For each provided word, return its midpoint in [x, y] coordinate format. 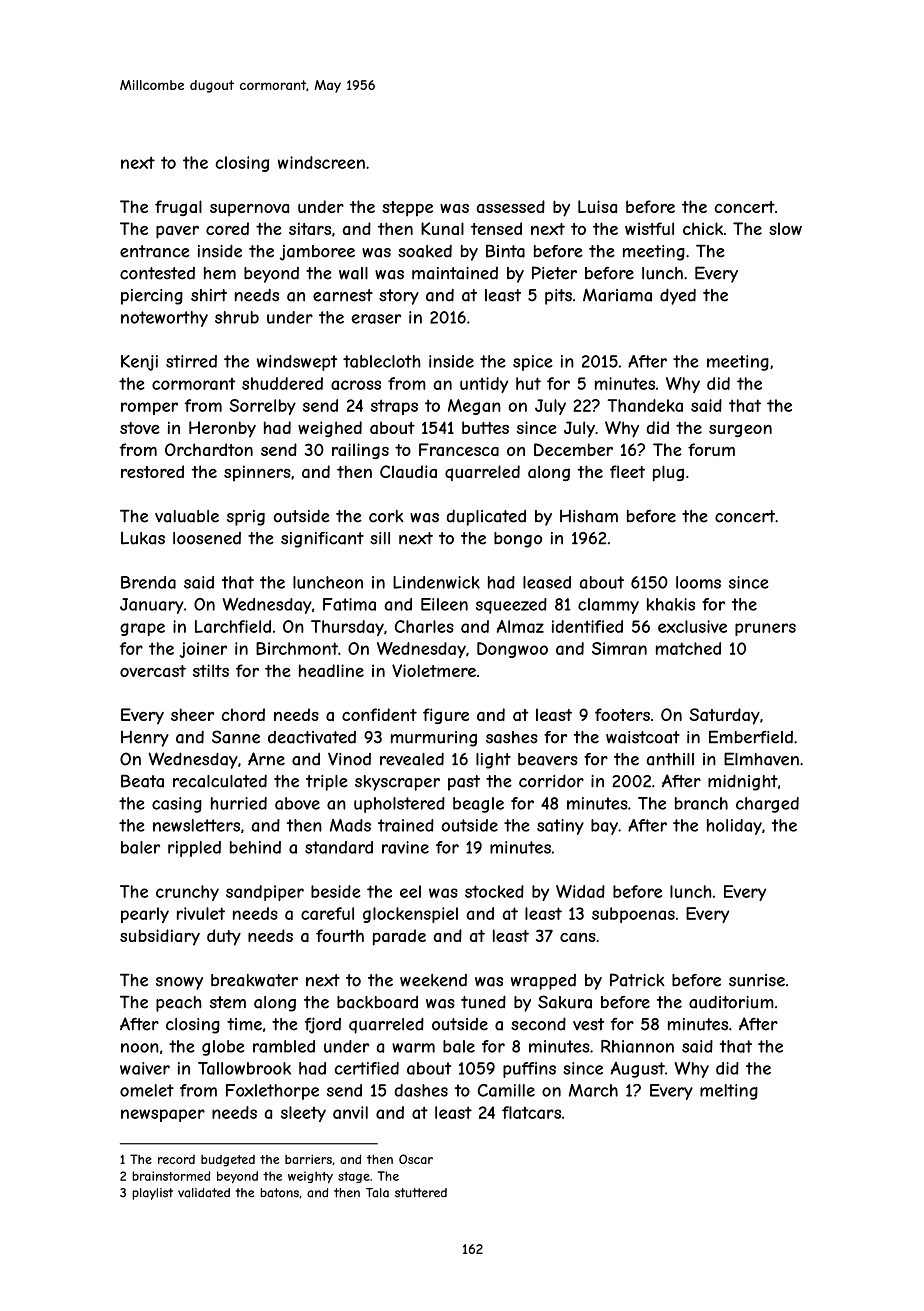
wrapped [543, 982]
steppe [407, 209]
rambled [284, 1046]
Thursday [347, 628]
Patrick [637, 980]
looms [698, 582]
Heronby [222, 429]
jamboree [317, 253]
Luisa [597, 206]
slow [785, 228]
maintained [455, 273]
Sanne [236, 737]
